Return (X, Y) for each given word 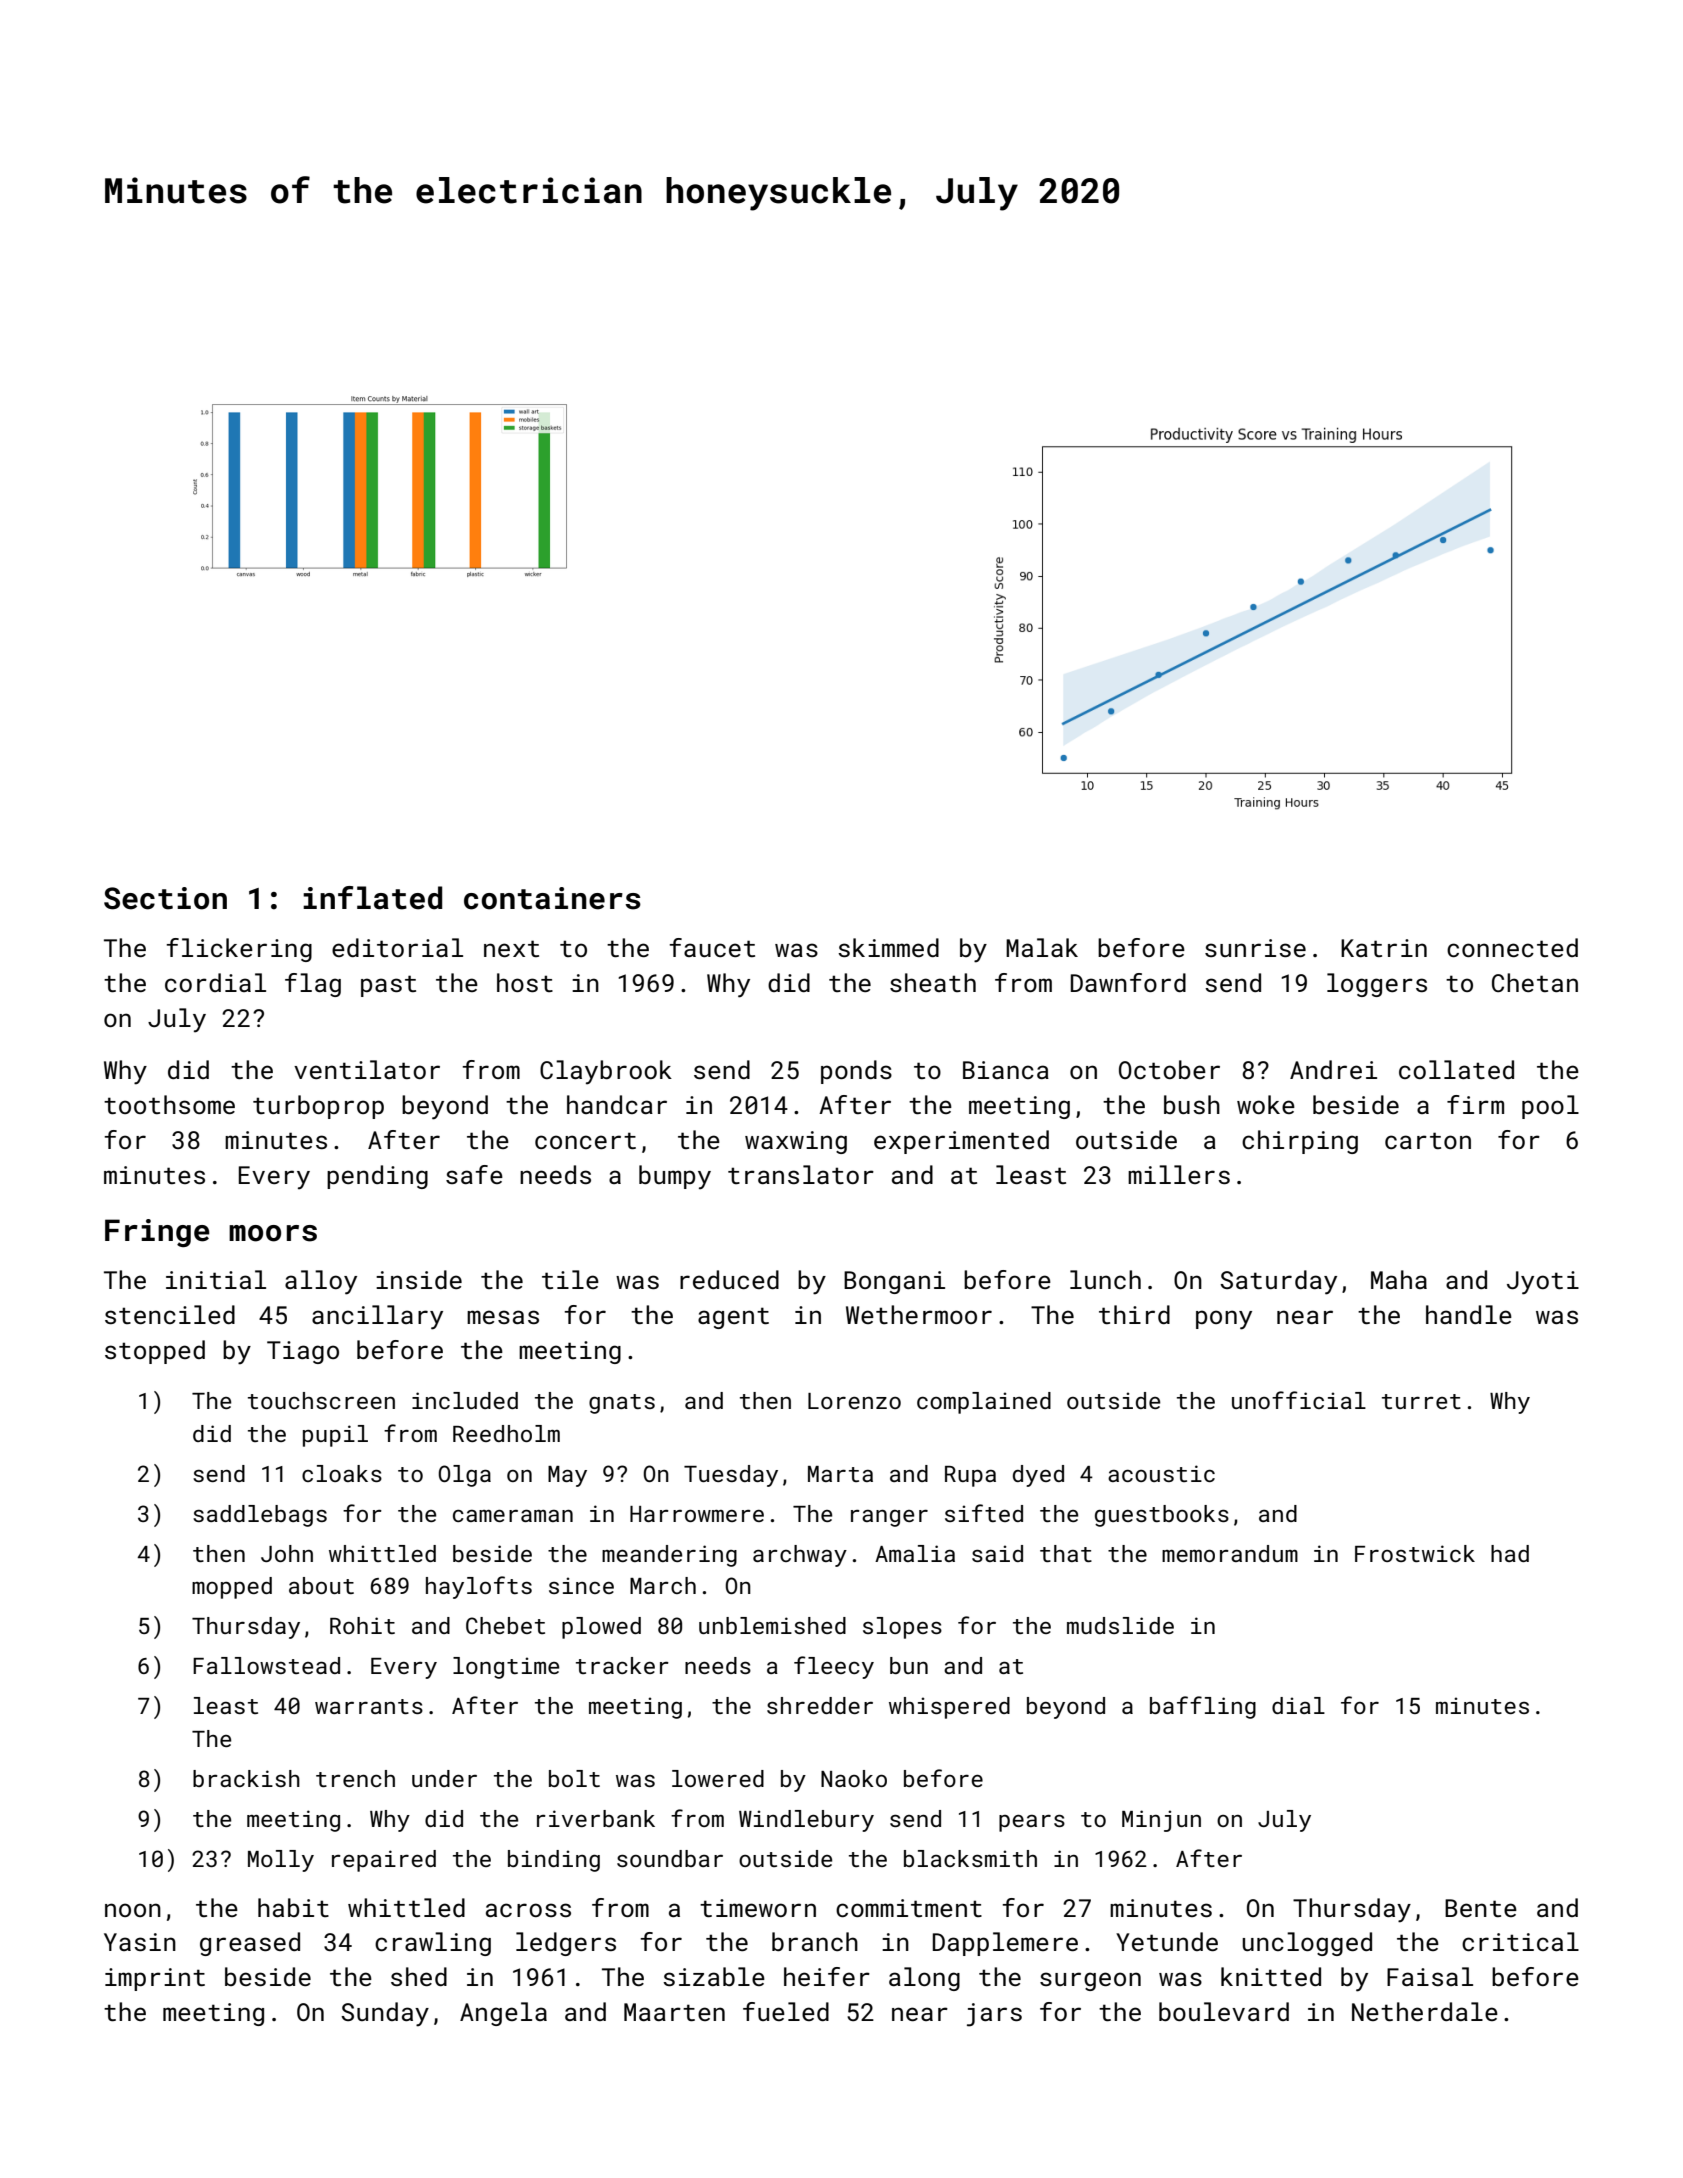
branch (815, 1941)
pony (1224, 1320)
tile (570, 1279)
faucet (712, 947)
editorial (397, 947)
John (287, 1553)
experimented (961, 1142)
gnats (622, 1404)
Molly (281, 1861)
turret (1421, 1401)
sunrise (1255, 948)
